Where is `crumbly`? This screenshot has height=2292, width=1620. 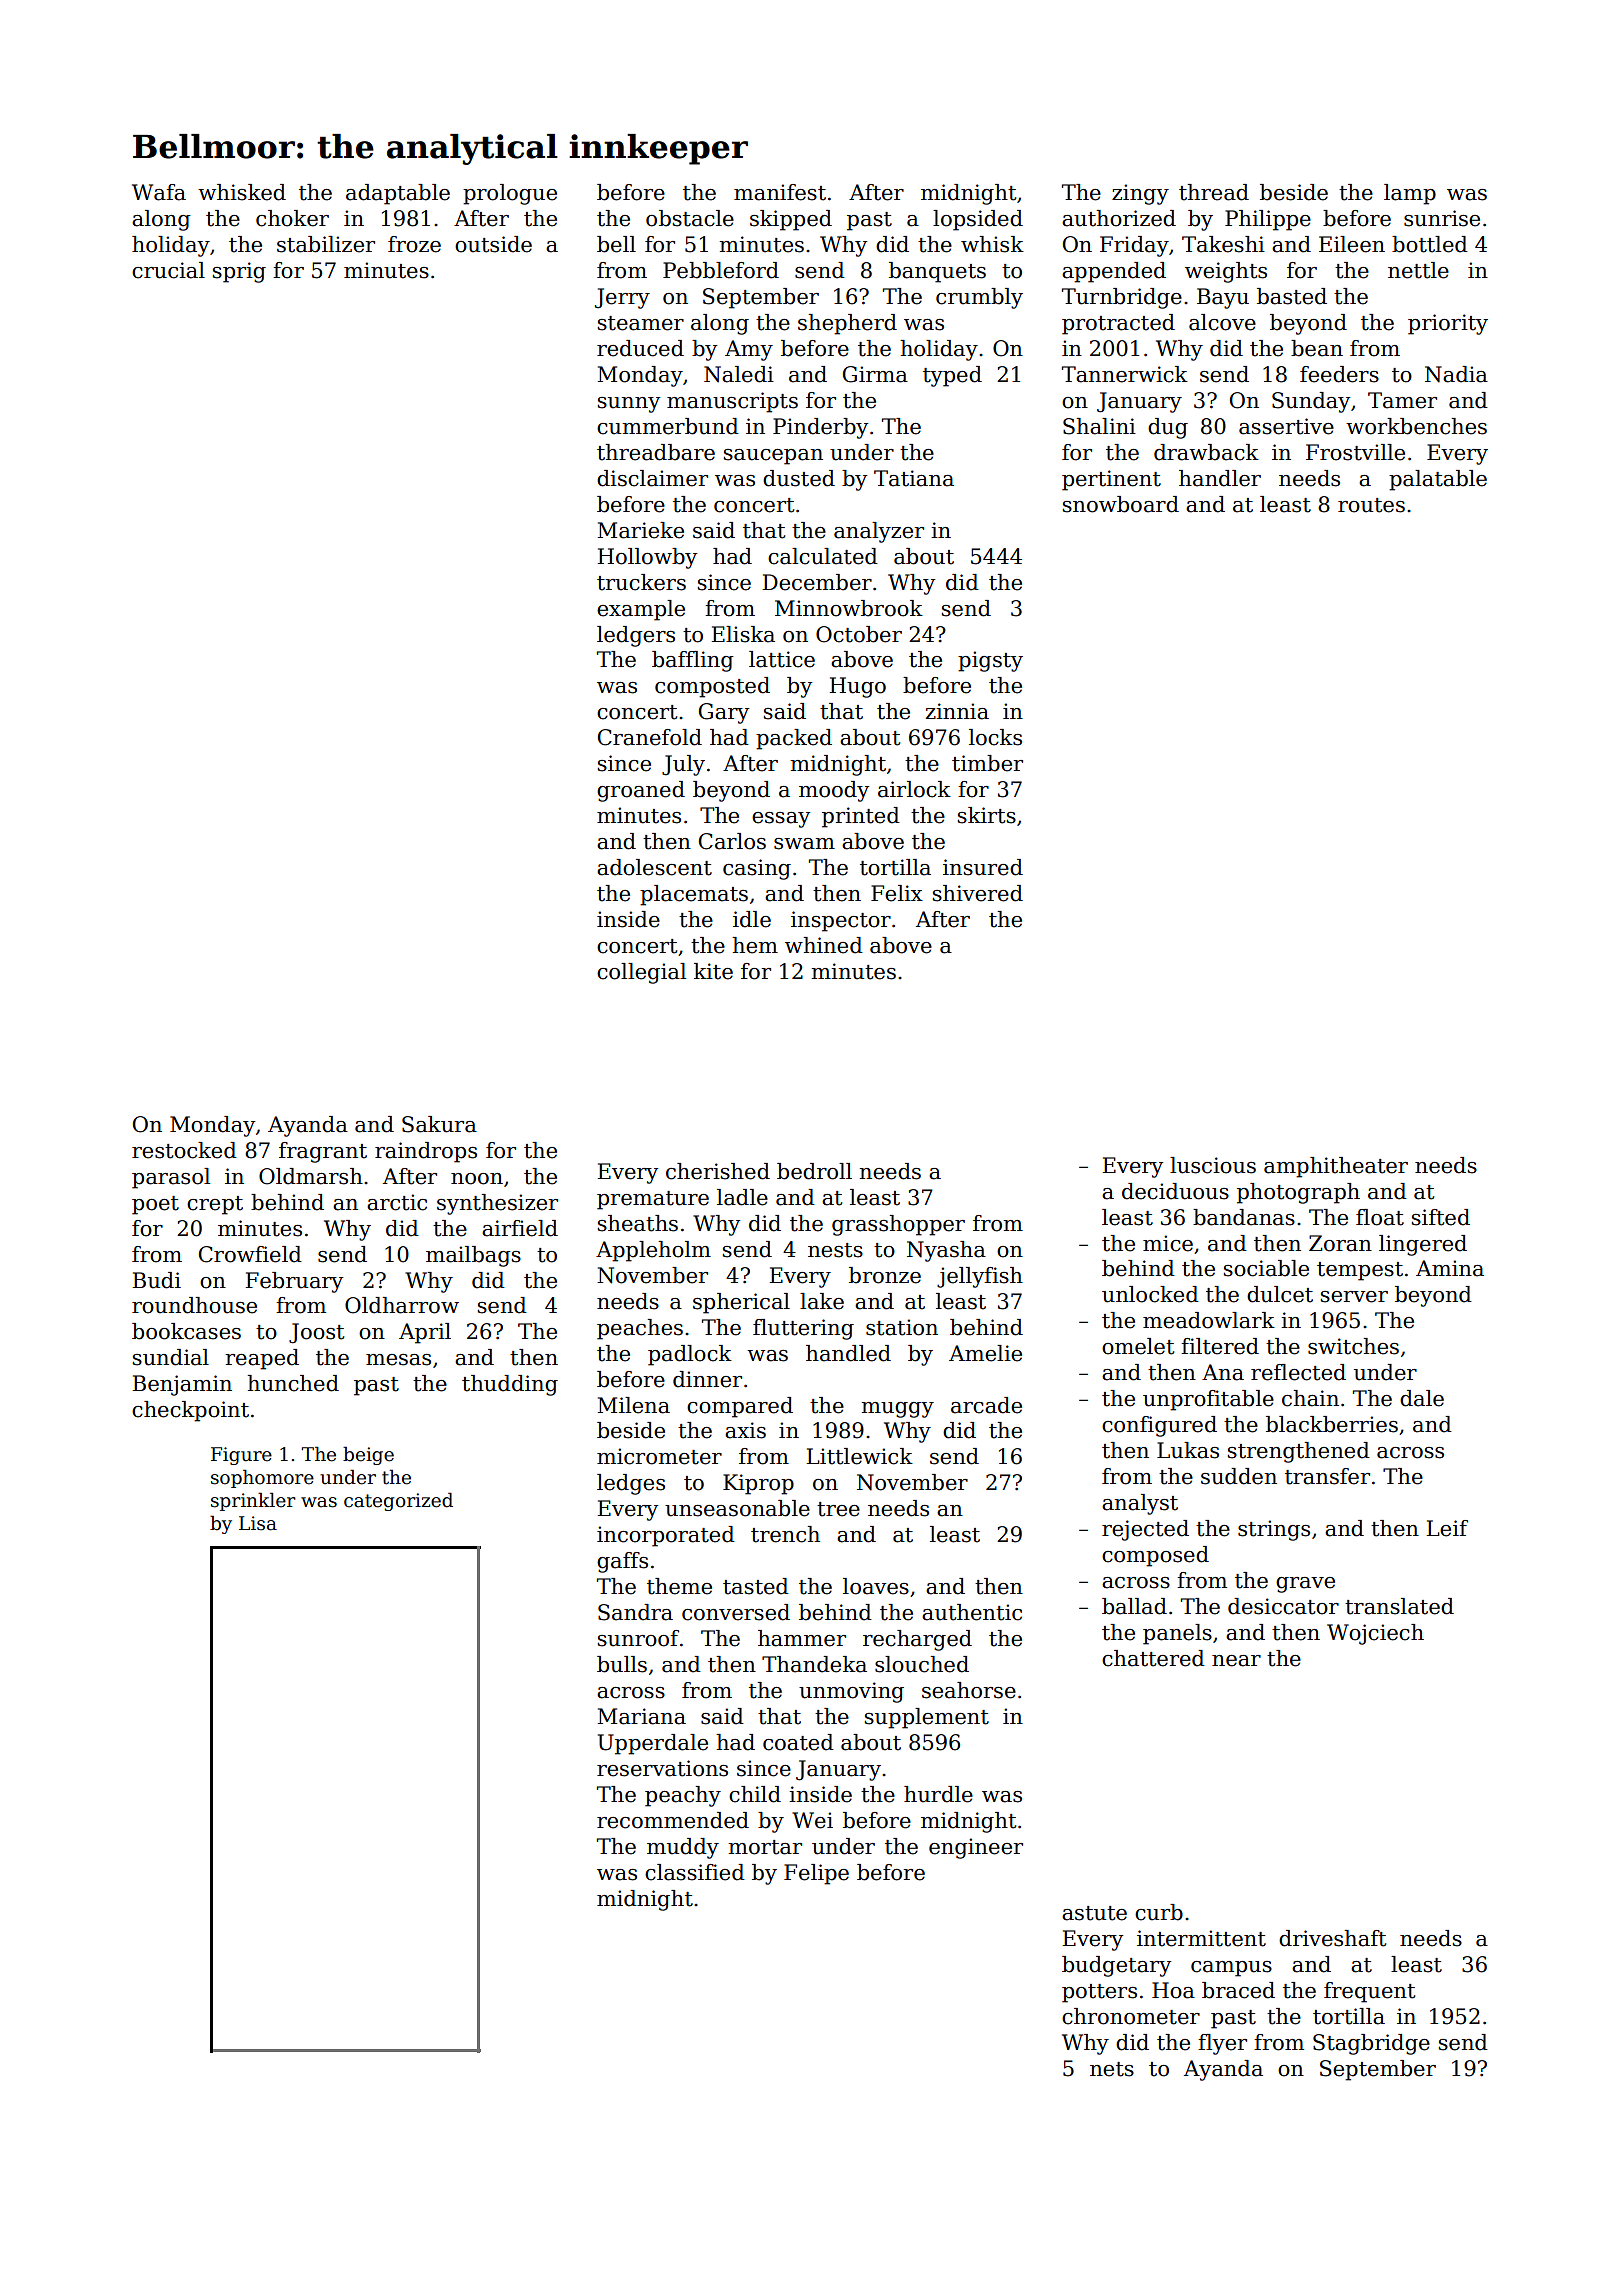 crumbly is located at coordinates (979, 298).
